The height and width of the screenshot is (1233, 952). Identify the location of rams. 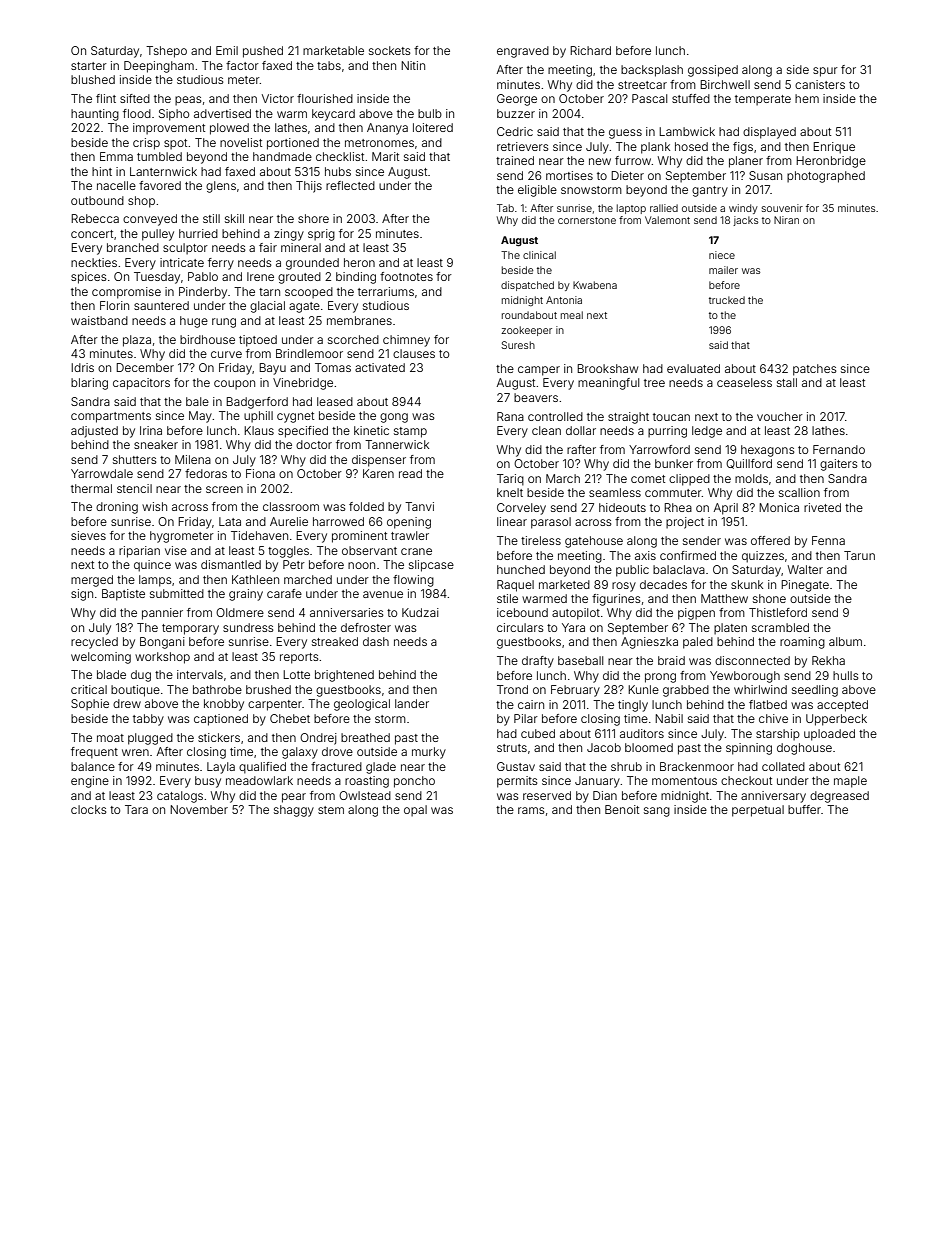
(531, 810).
